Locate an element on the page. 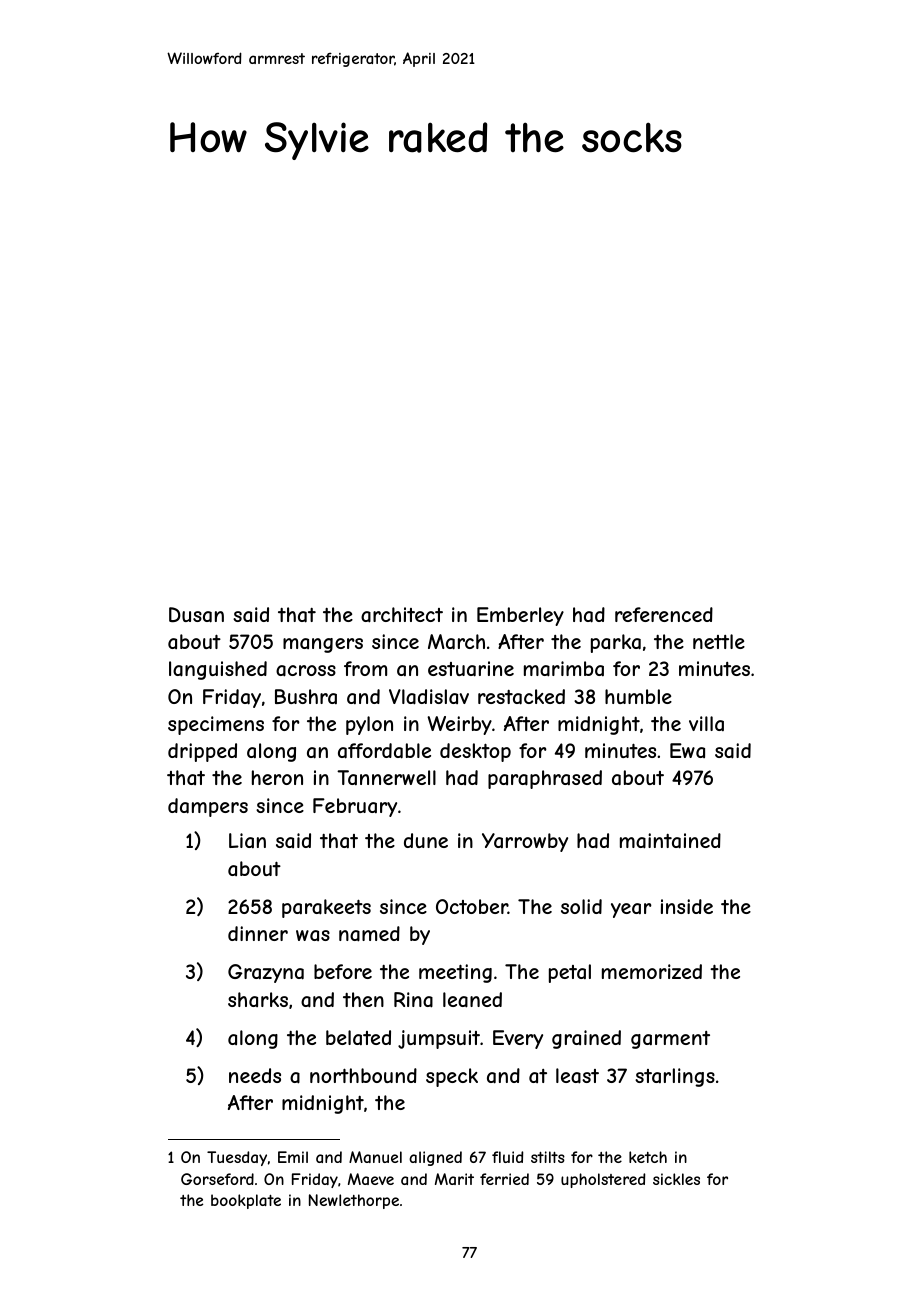 This document has height=1311, width=924. bookplate is located at coordinates (246, 1201).
